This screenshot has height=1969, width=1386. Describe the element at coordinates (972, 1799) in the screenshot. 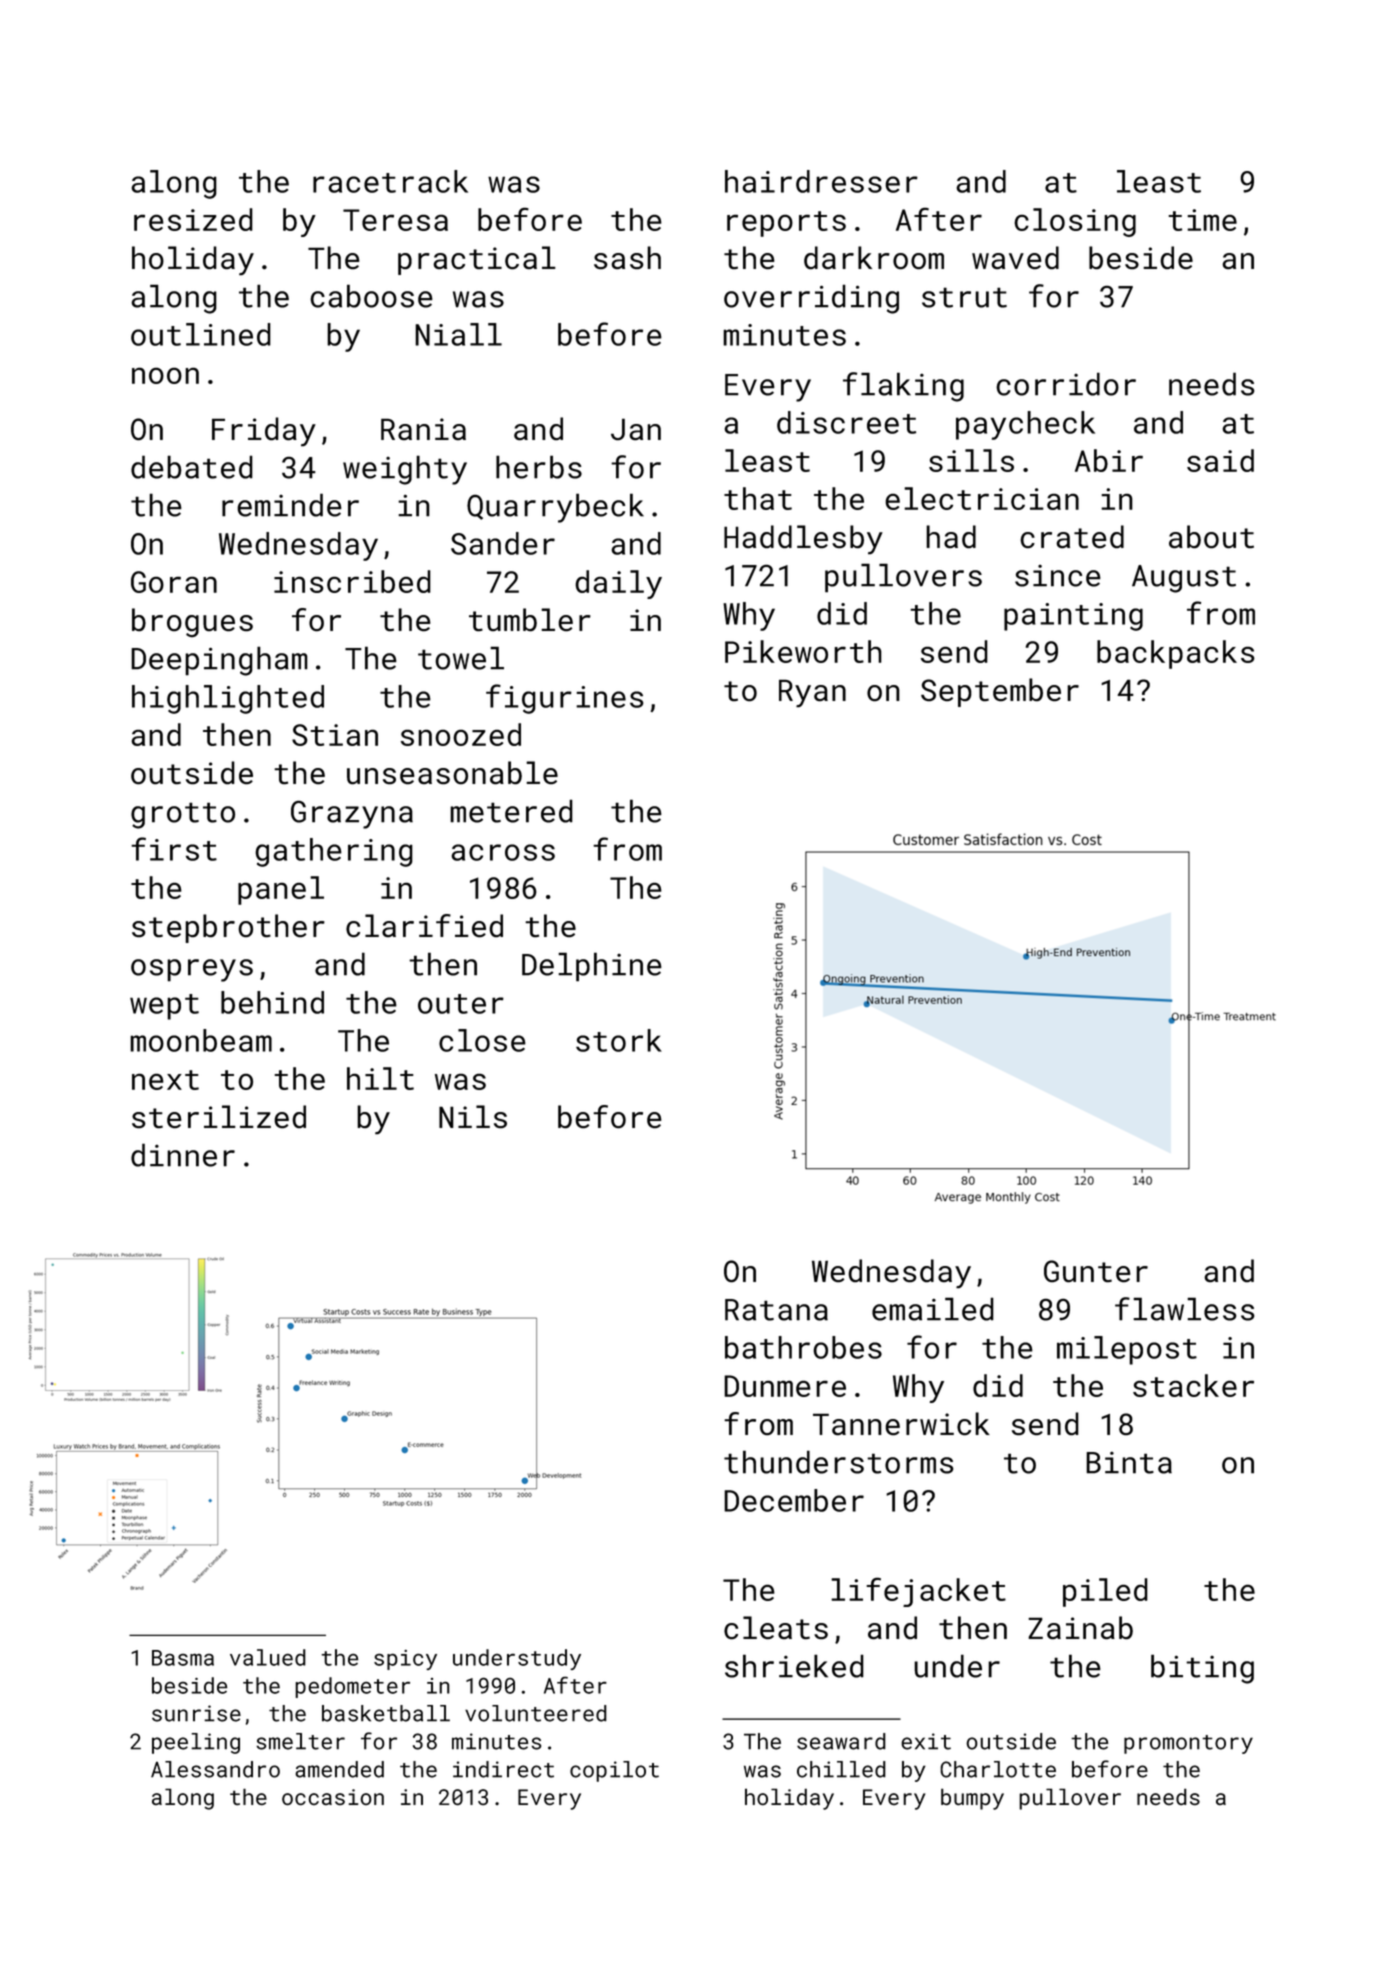

I see `bumpy` at that location.
